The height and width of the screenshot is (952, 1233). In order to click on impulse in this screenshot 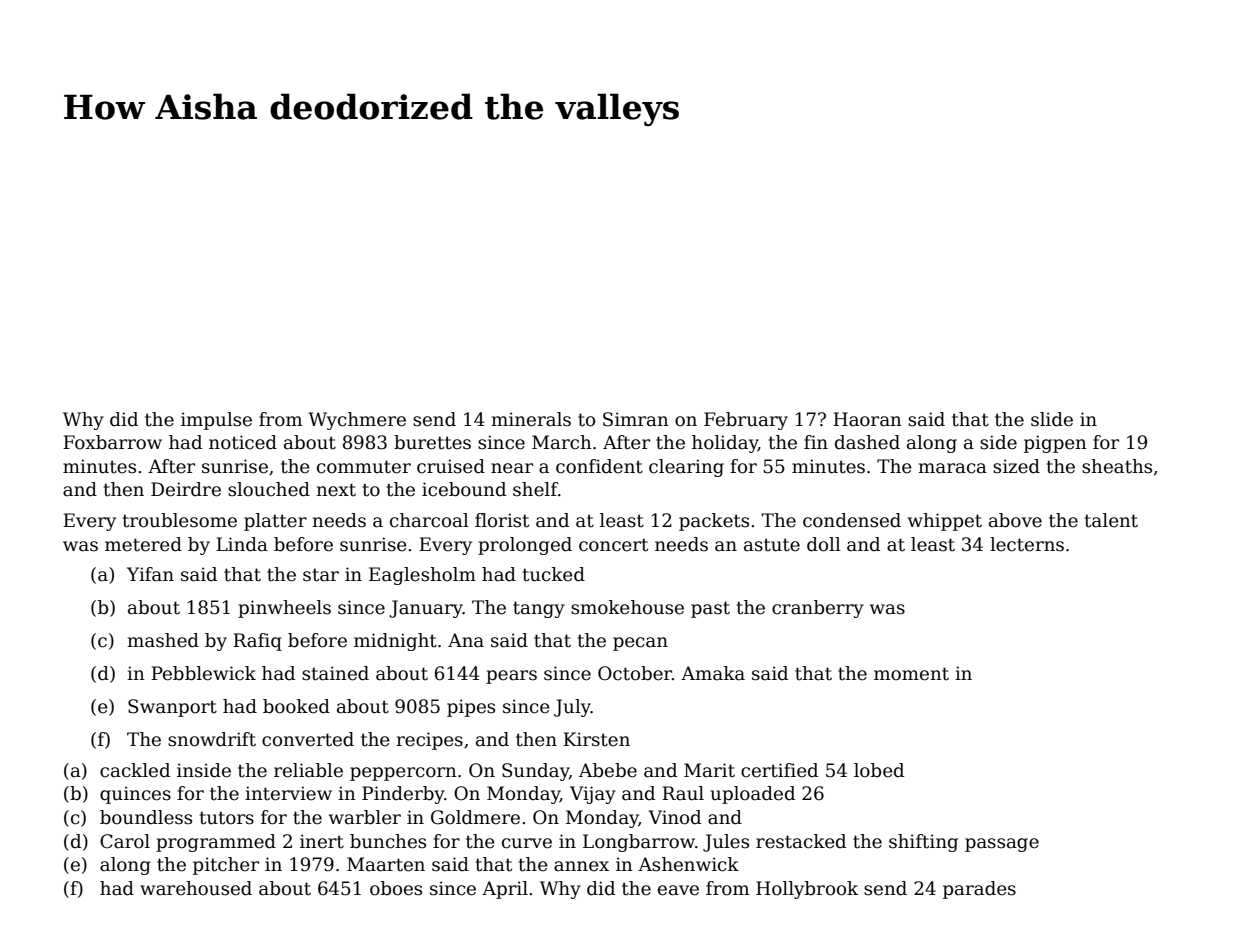, I will do `click(216, 421)`.
